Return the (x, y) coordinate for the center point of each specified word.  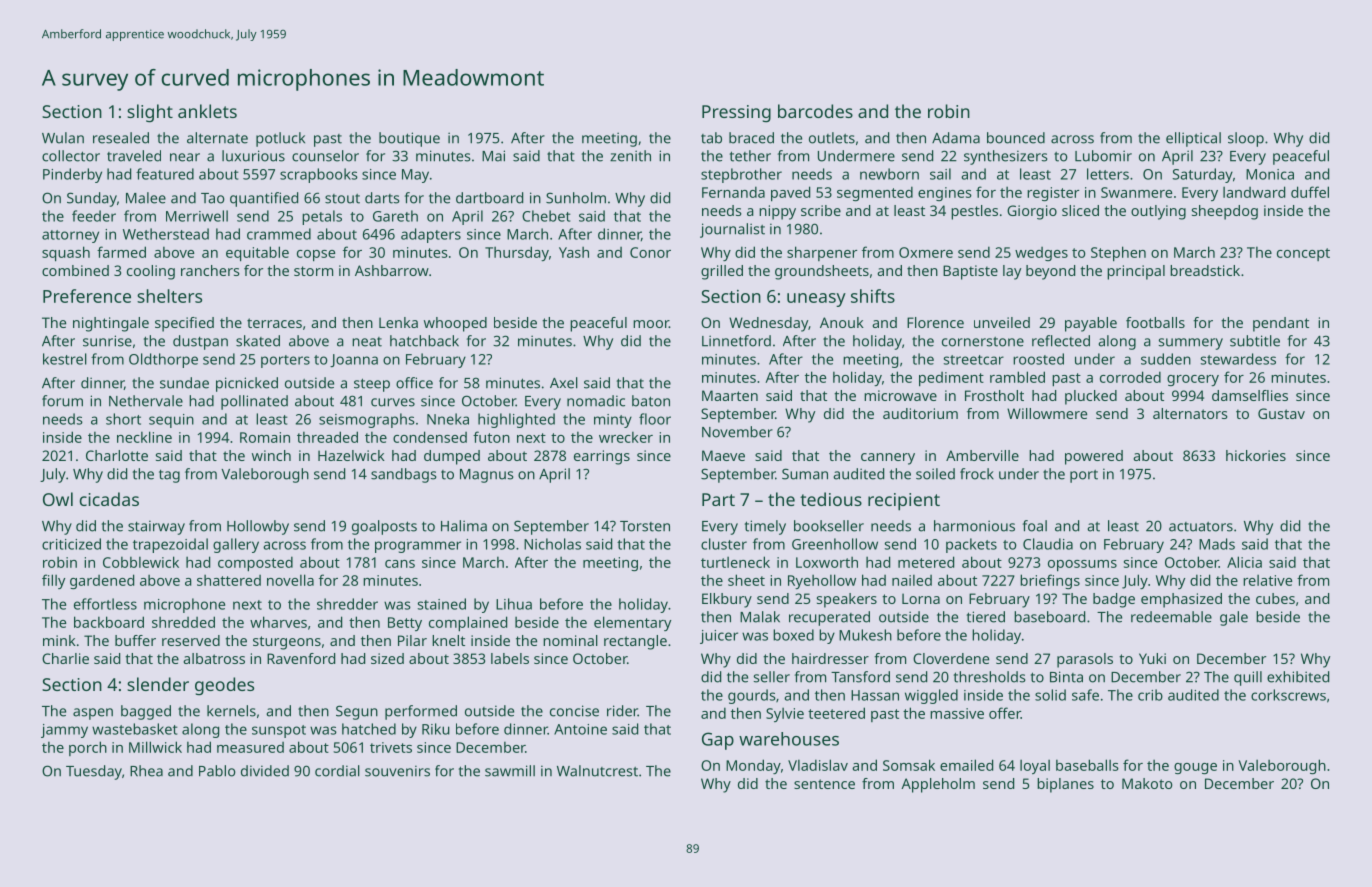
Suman (805, 474)
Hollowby (258, 527)
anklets (207, 111)
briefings (1050, 581)
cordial (337, 771)
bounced (1016, 138)
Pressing (736, 113)
